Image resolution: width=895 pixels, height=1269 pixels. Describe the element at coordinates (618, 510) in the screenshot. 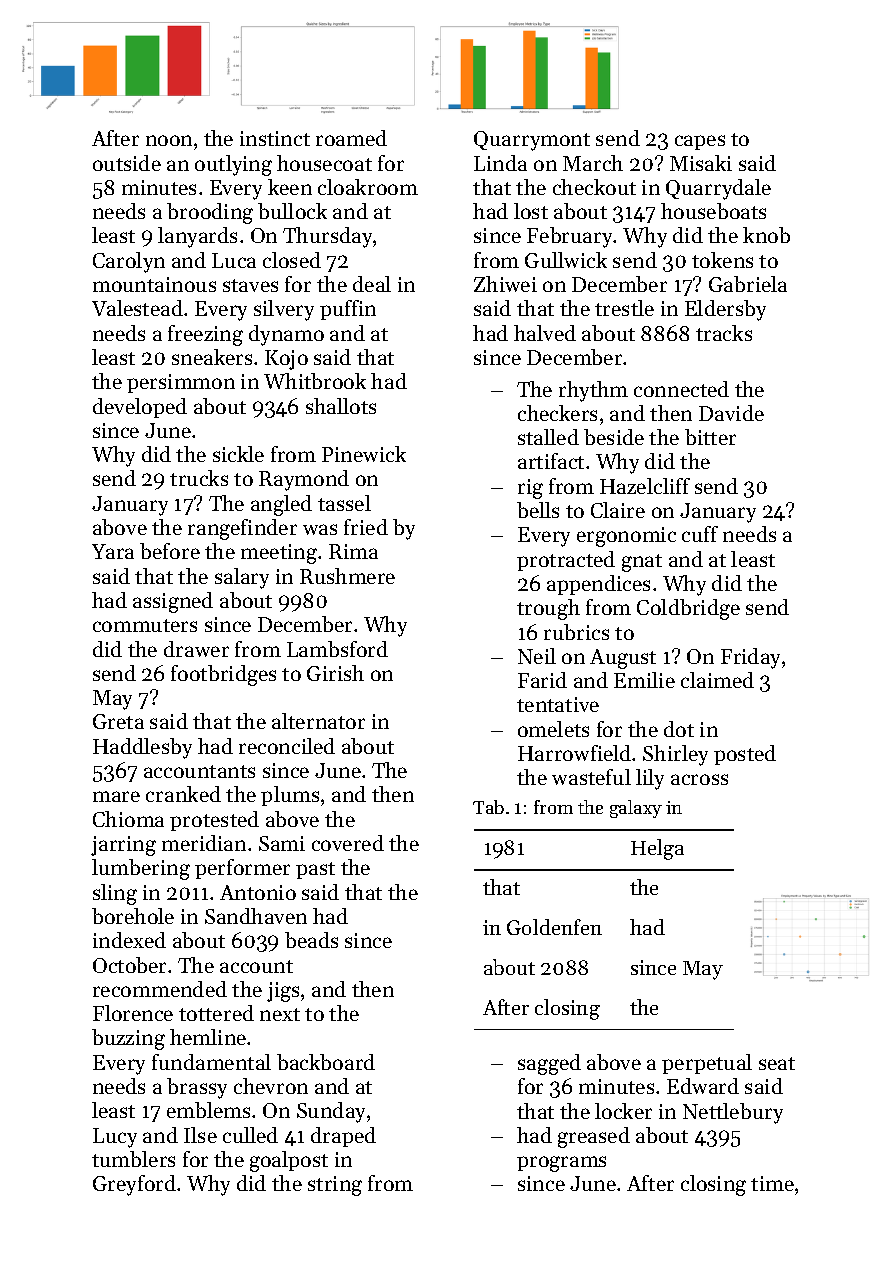

I see `Claire` at that location.
